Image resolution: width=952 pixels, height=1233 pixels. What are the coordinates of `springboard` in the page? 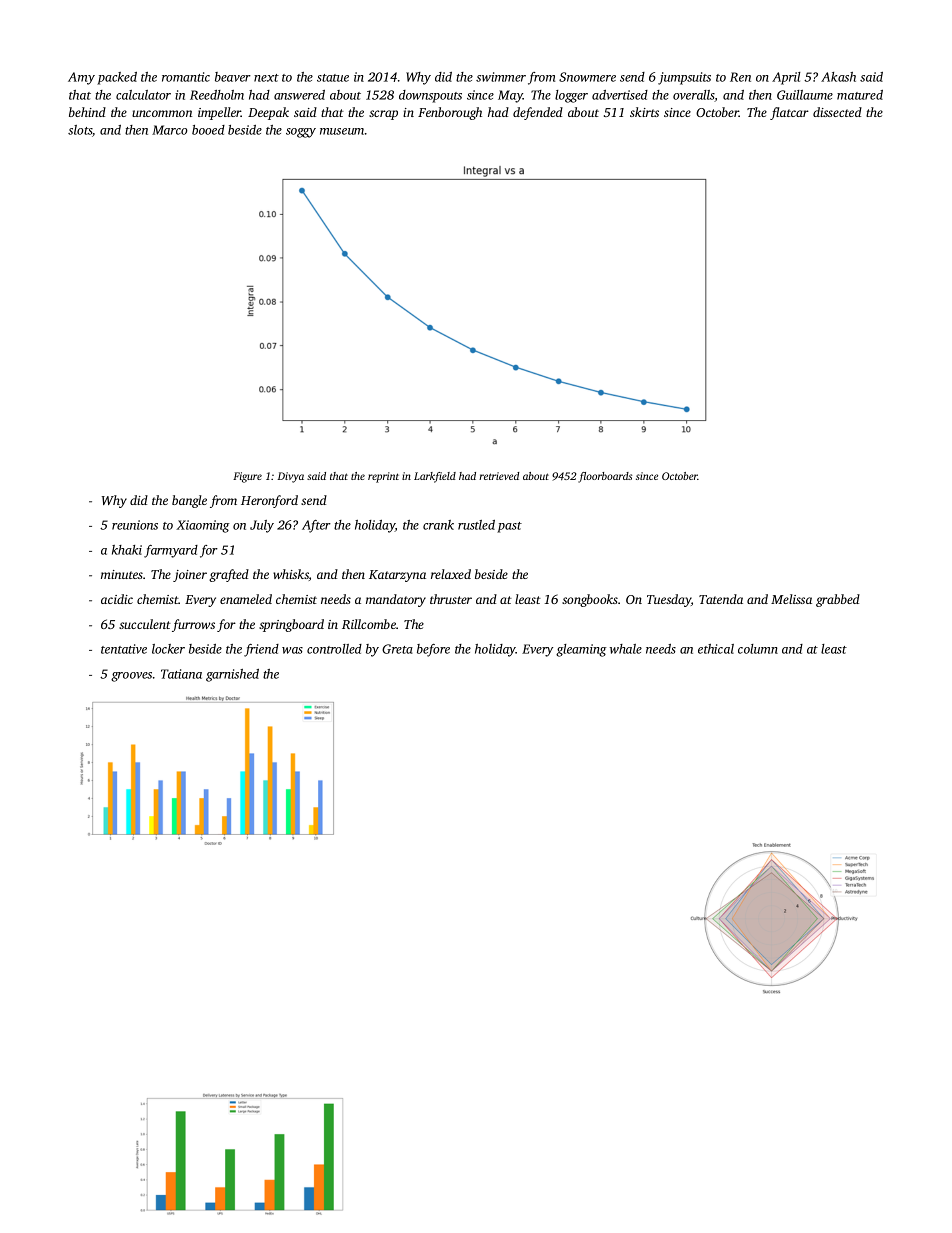 It's located at (291, 625).
